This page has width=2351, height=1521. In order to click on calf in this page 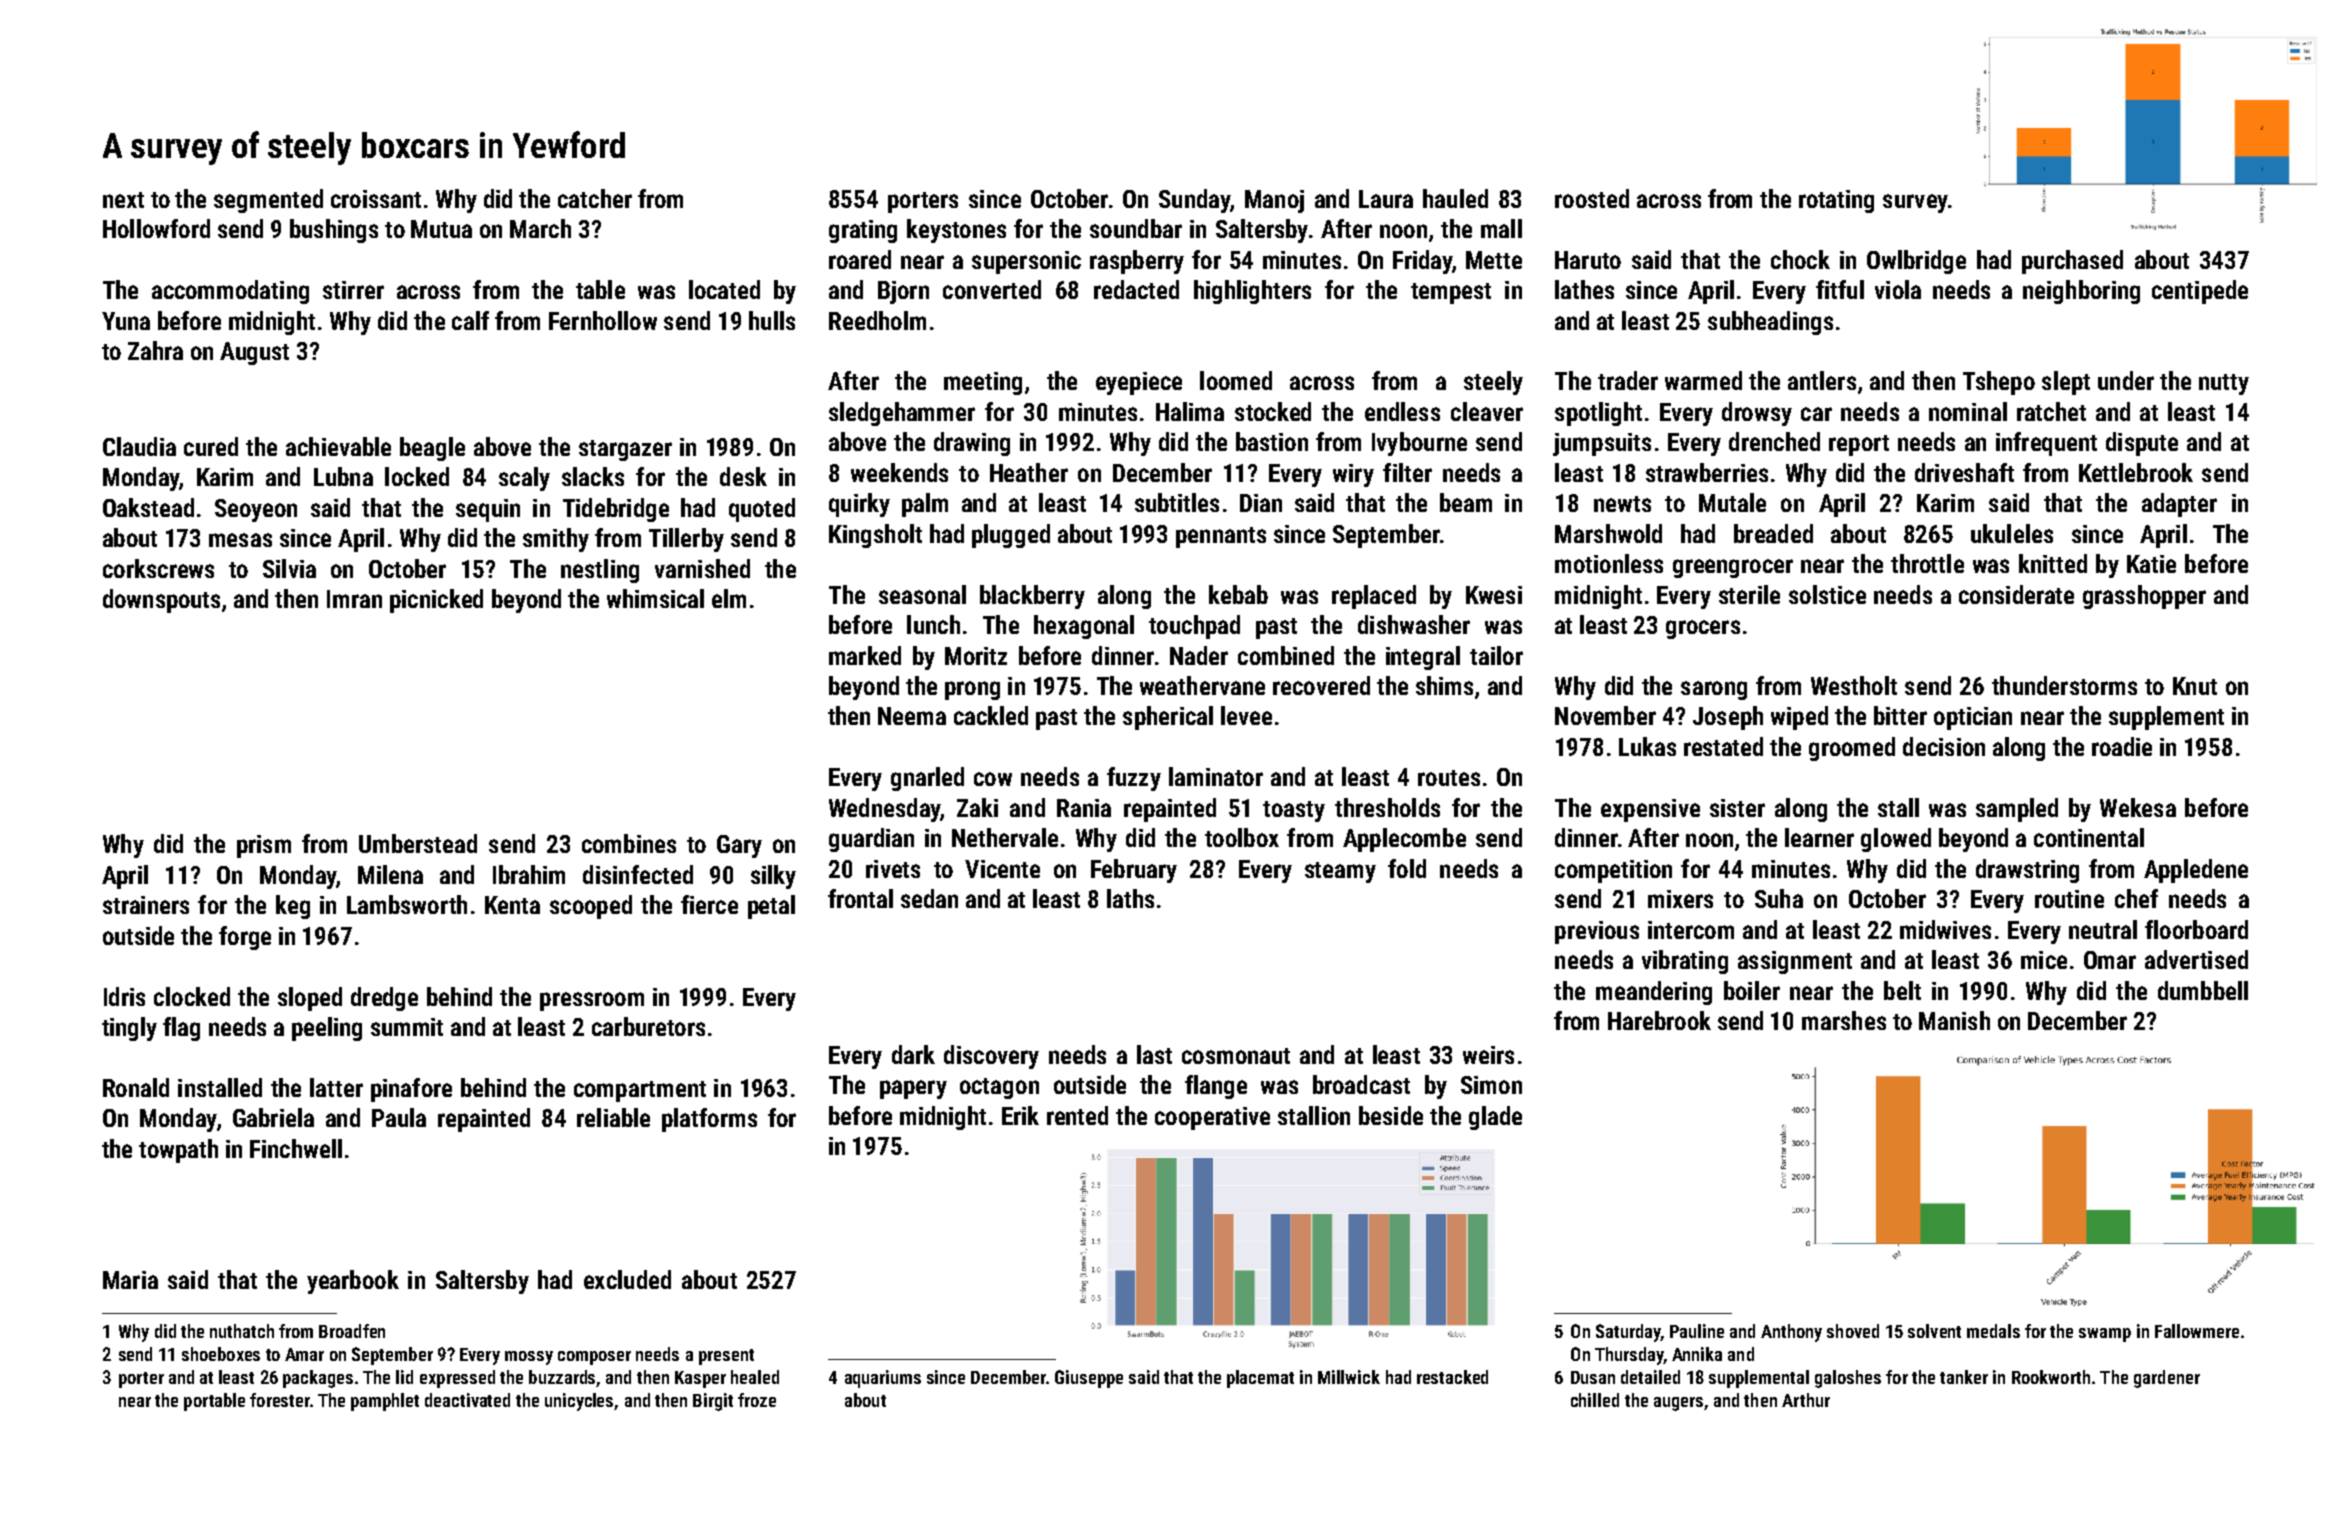, I will do `click(470, 320)`.
